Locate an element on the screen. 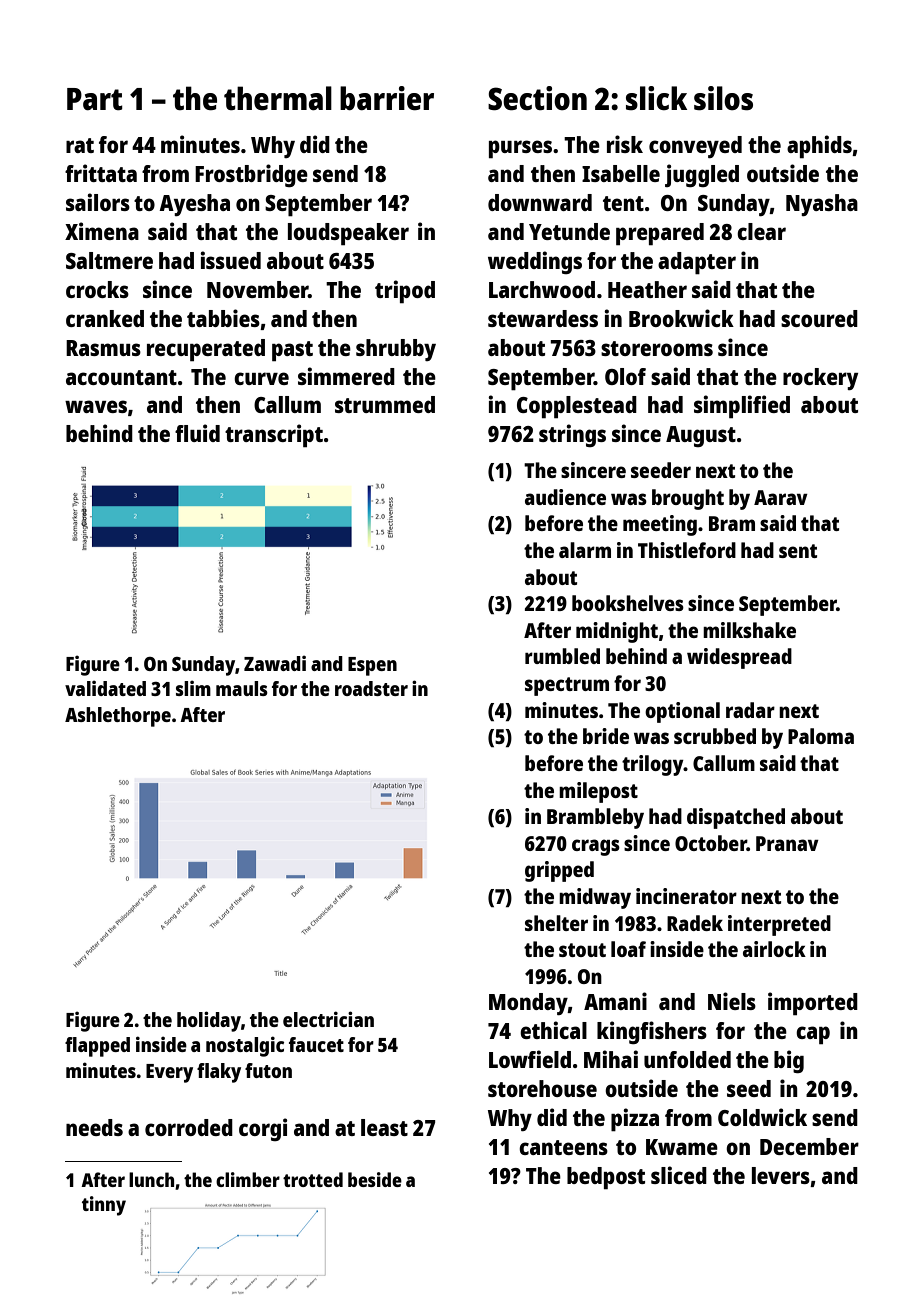 The image size is (924, 1314). Larchwood is located at coordinates (542, 289).
